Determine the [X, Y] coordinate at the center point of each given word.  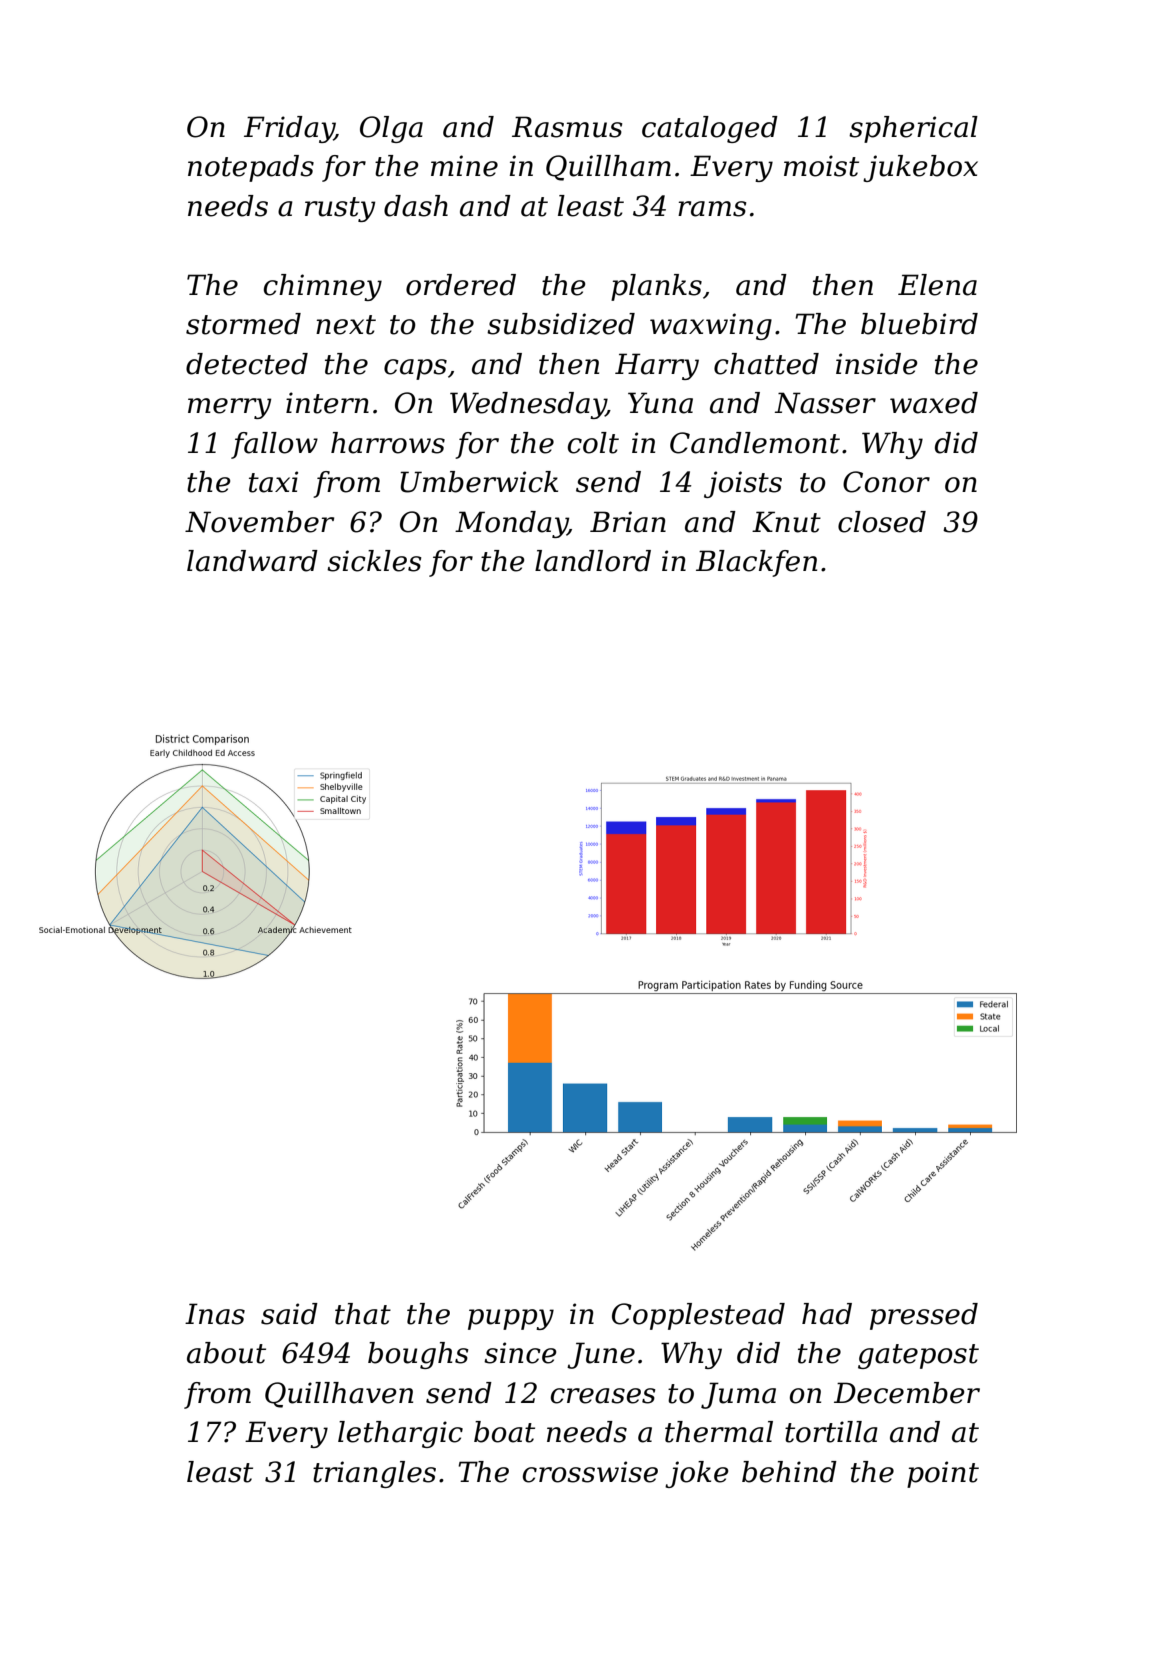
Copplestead [698, 1316]
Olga [391, 129]
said [289, 1314]
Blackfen [756, 563]
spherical [913, 129]
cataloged [710, 129]
